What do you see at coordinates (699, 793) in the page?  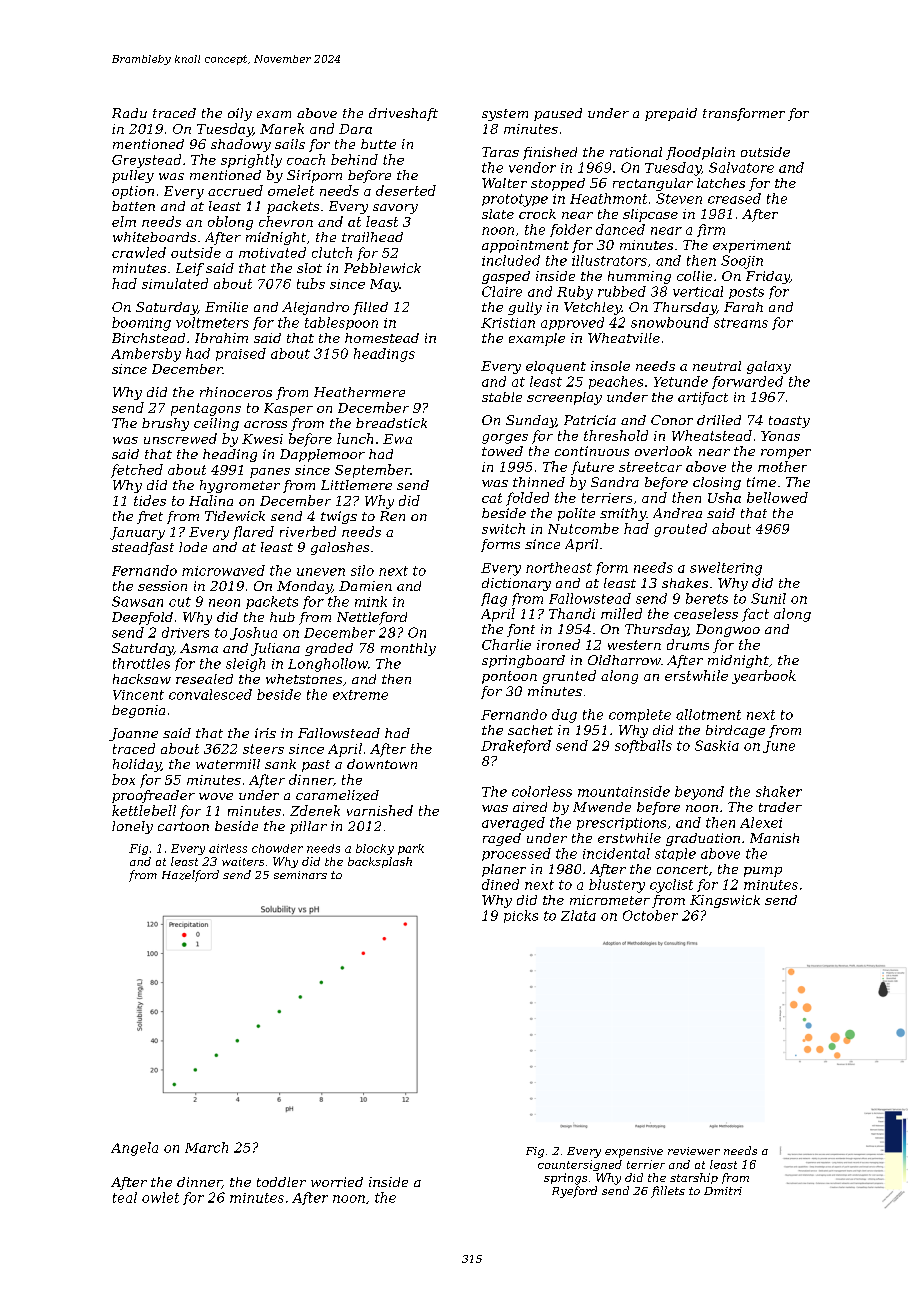 I see `beyond` at bounding box center [699, 793].
